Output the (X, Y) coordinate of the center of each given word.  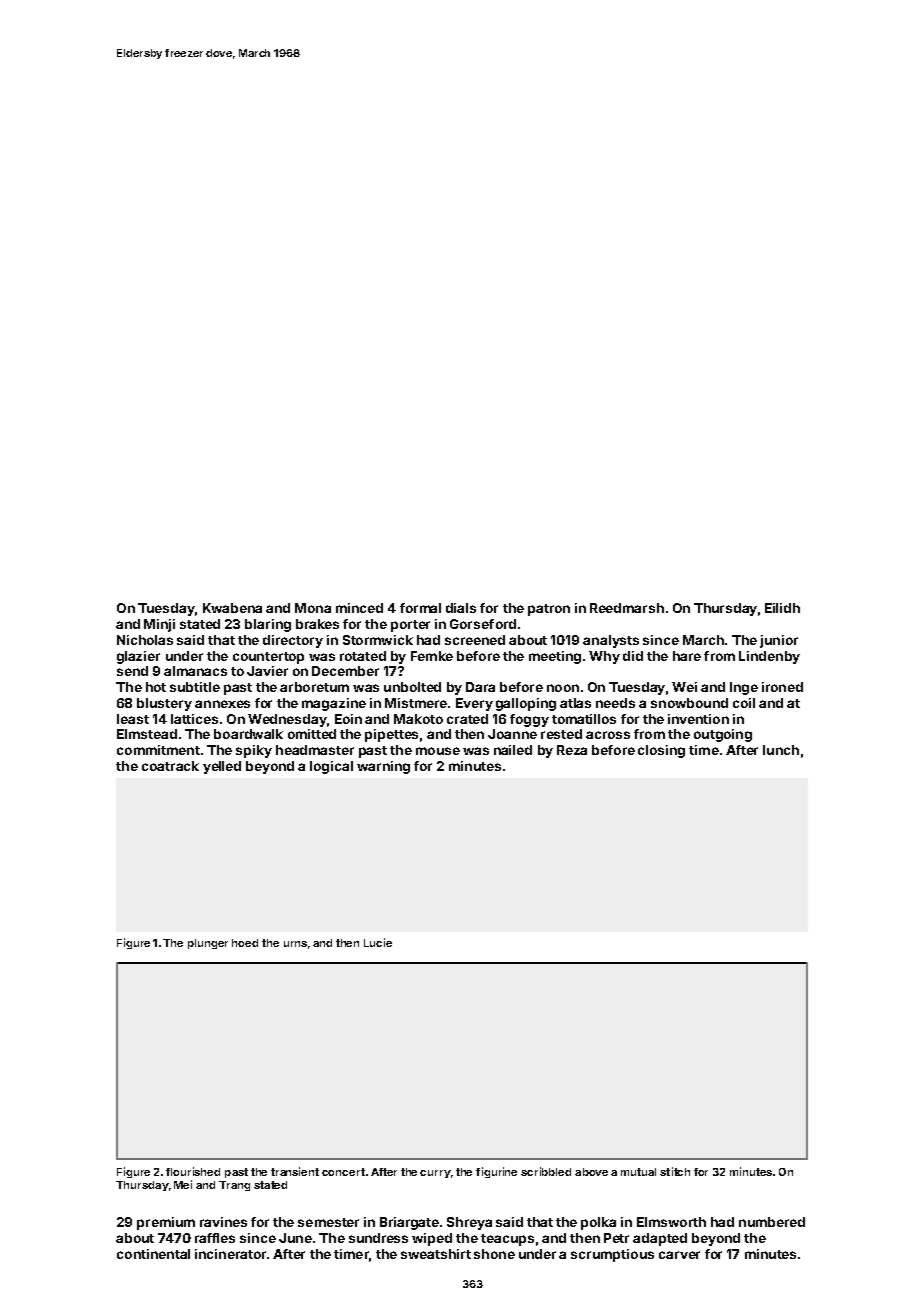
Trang (234, 1186)
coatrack (170, 766)
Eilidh (782, 608)
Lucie (378, 942)
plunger (208, 944)
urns (295, 944)
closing (661, 751)
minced (359, 608)
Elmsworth (671, 1222)
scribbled (546, 1171)
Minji (159, 625)
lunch (781, 750)
